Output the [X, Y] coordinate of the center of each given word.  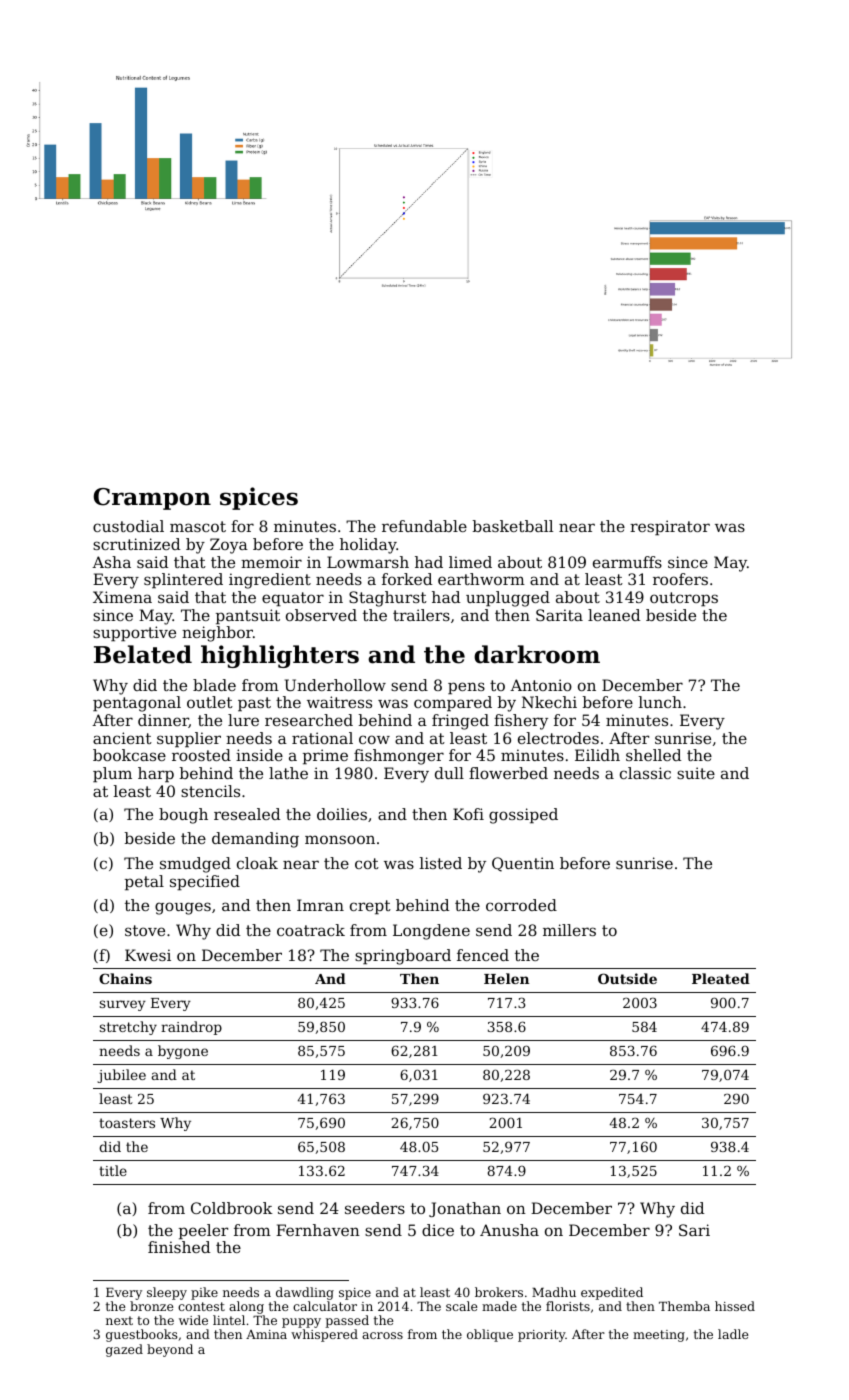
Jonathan [465, 1209]
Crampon [152, 499]
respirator [670, 528]
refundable [424, 526]
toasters [127, 1123]
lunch [660, 702]
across [382, 1335]
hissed [735, 1306]
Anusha [509, 1230]
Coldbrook [232, 1208]
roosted [201, 755]
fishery [521, 722]
